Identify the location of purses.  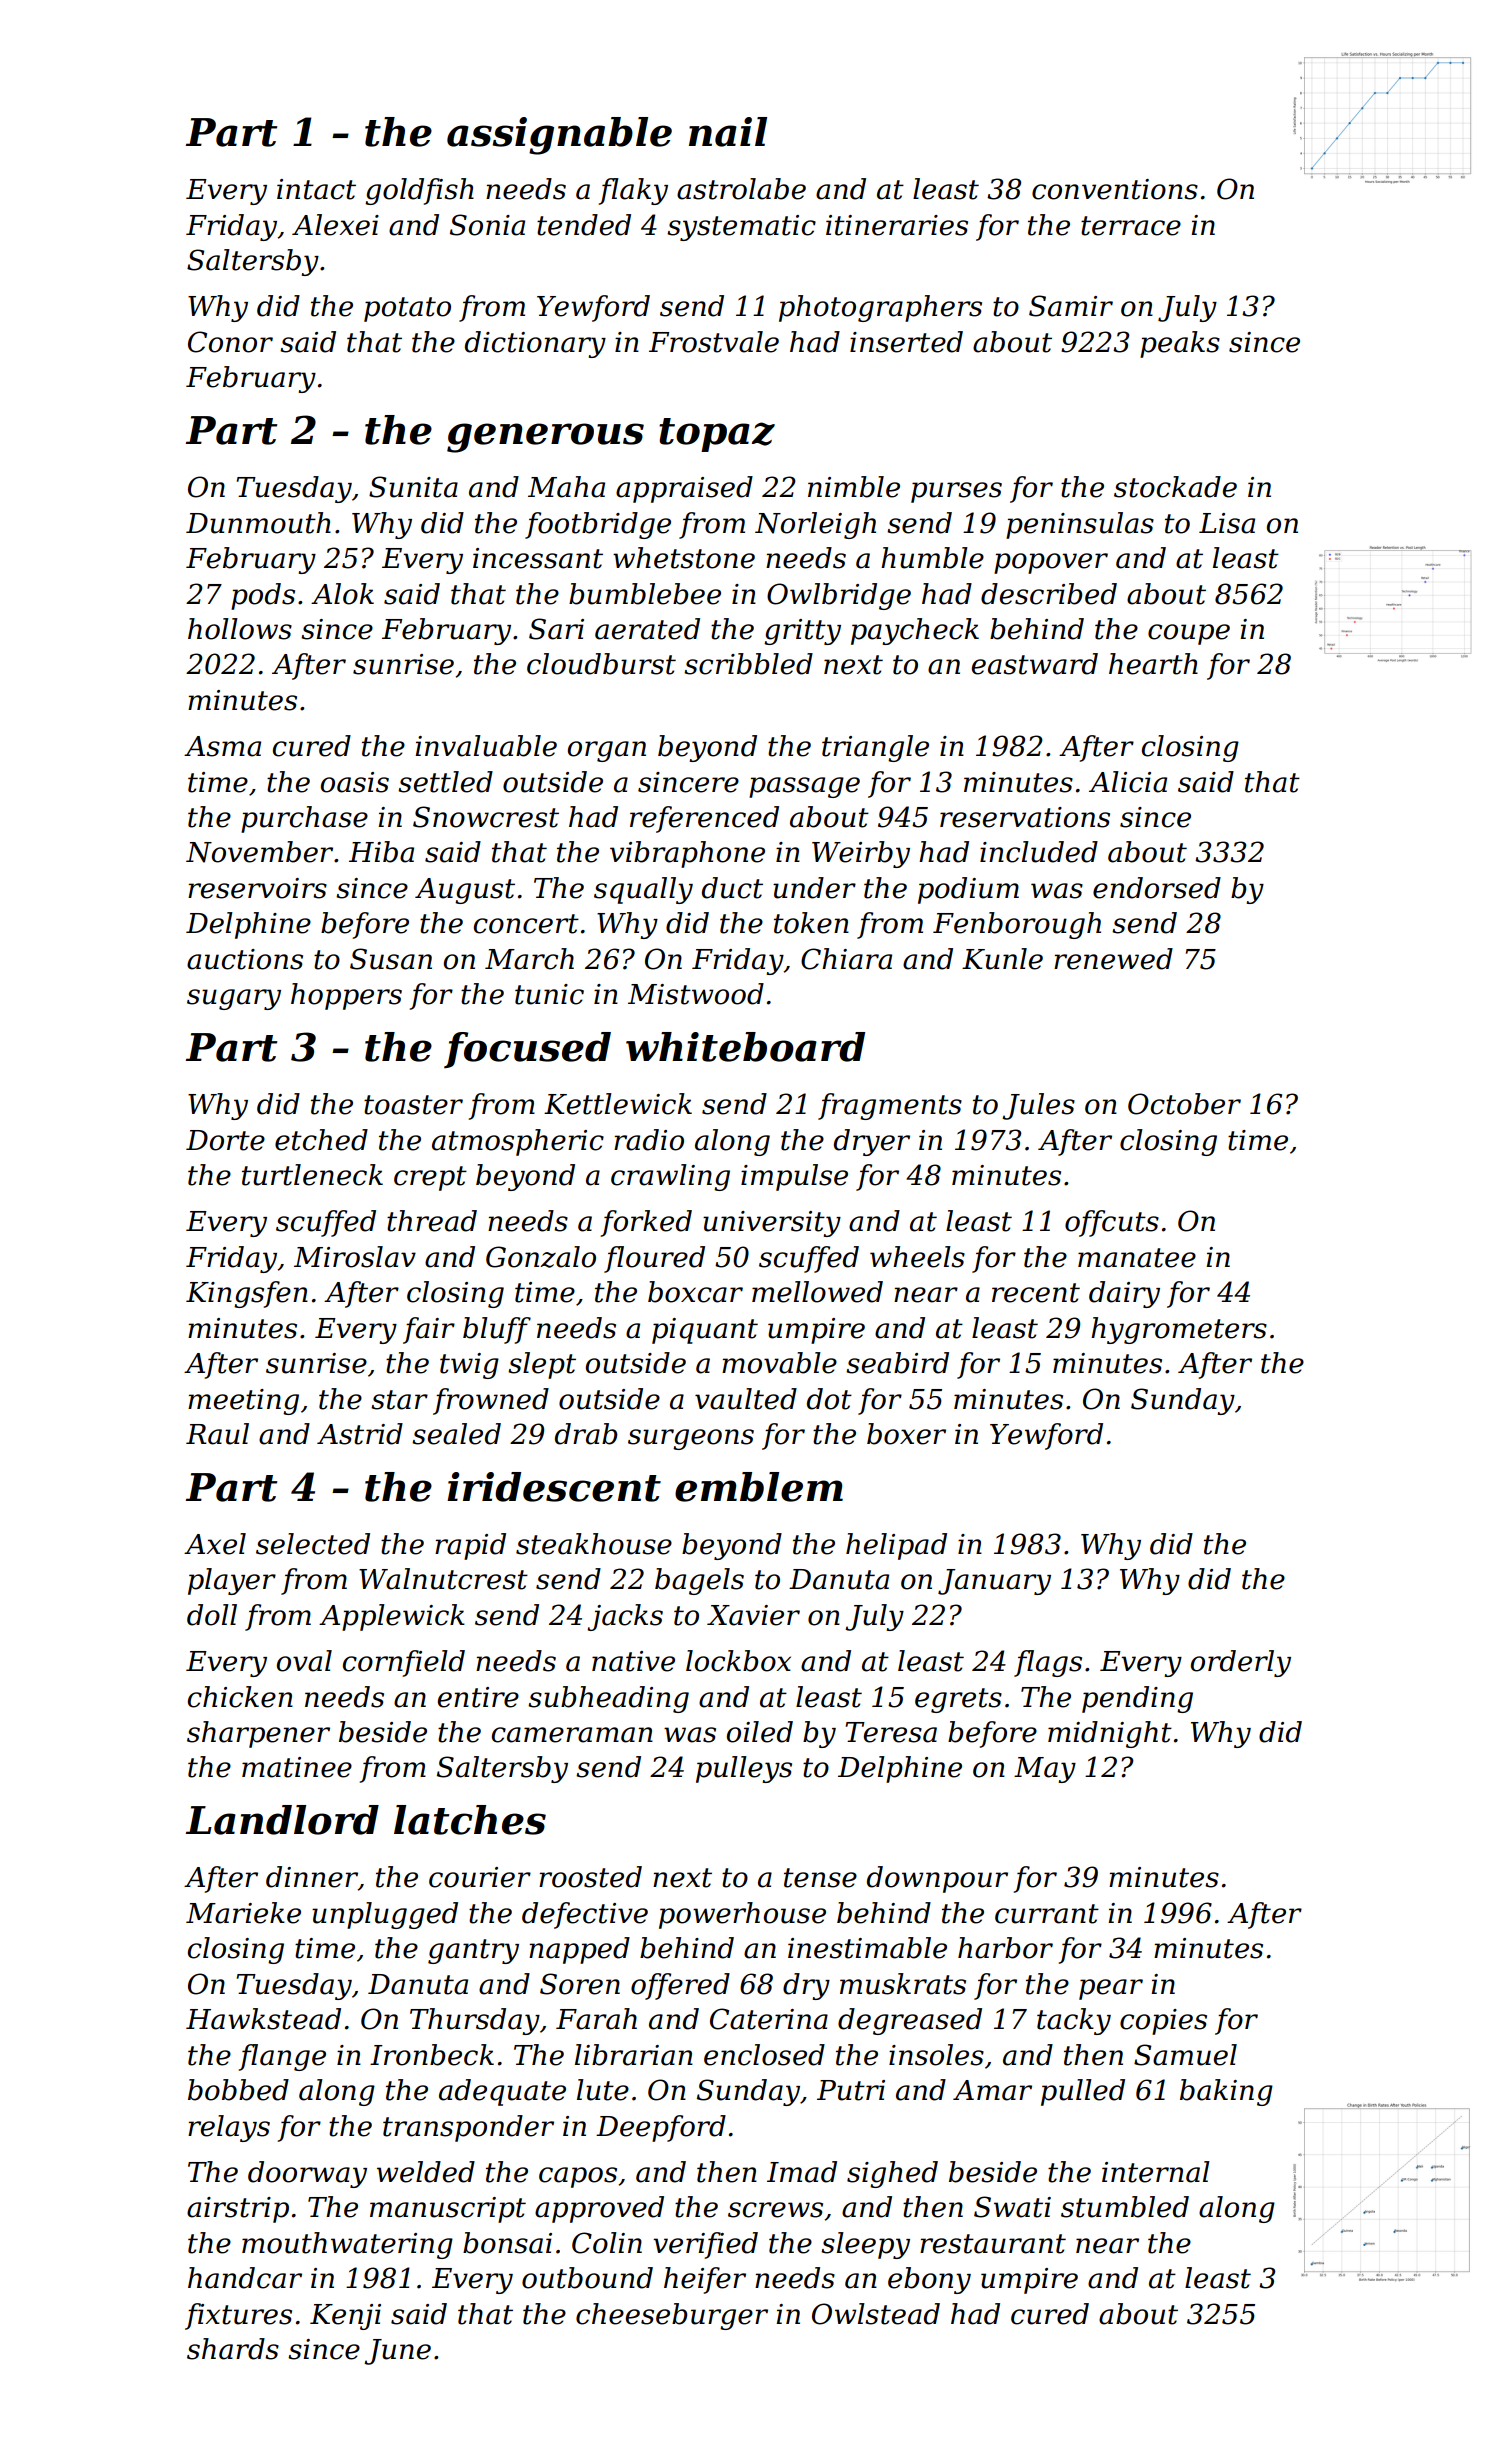
(956, 492).
